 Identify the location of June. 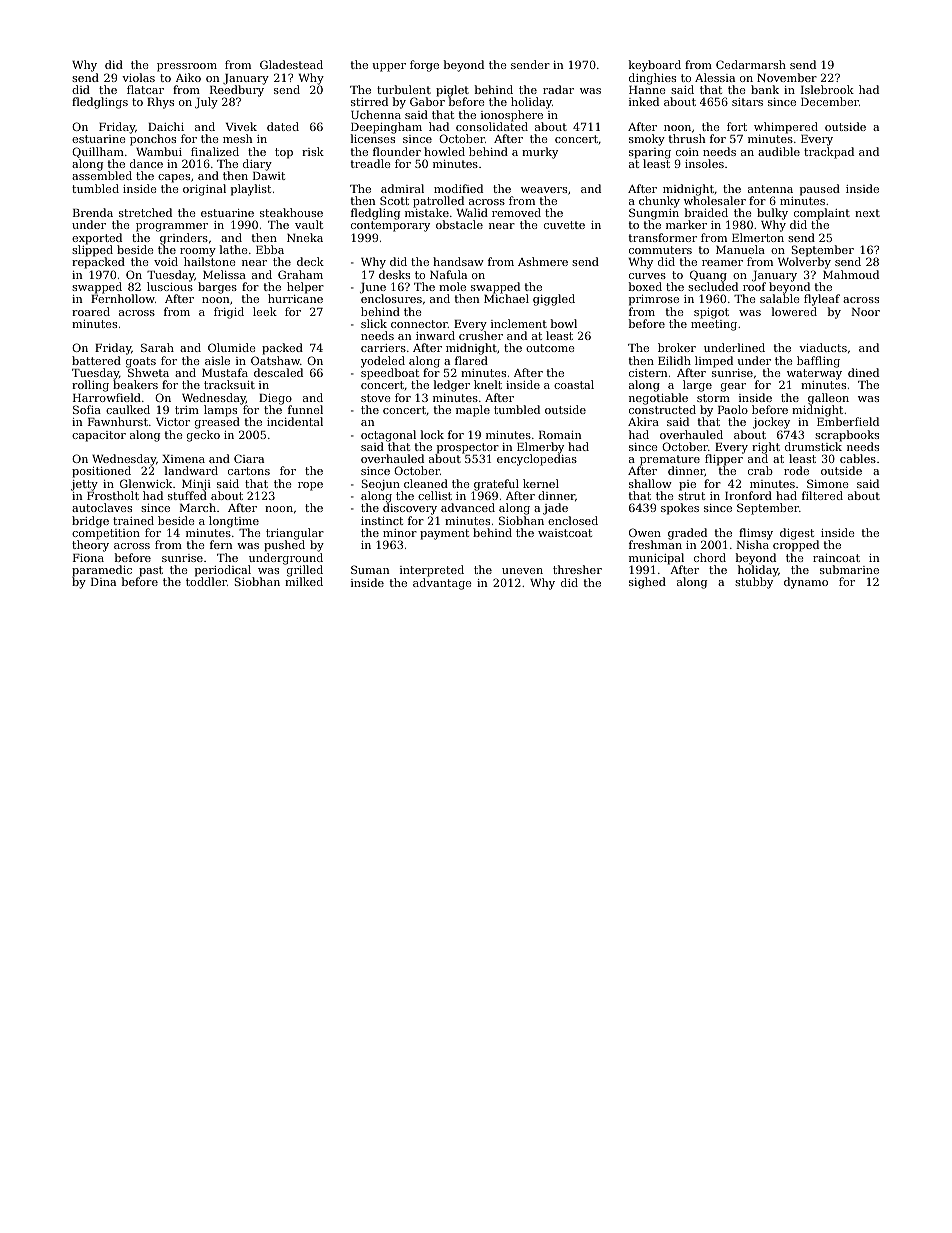
(373, 288).
